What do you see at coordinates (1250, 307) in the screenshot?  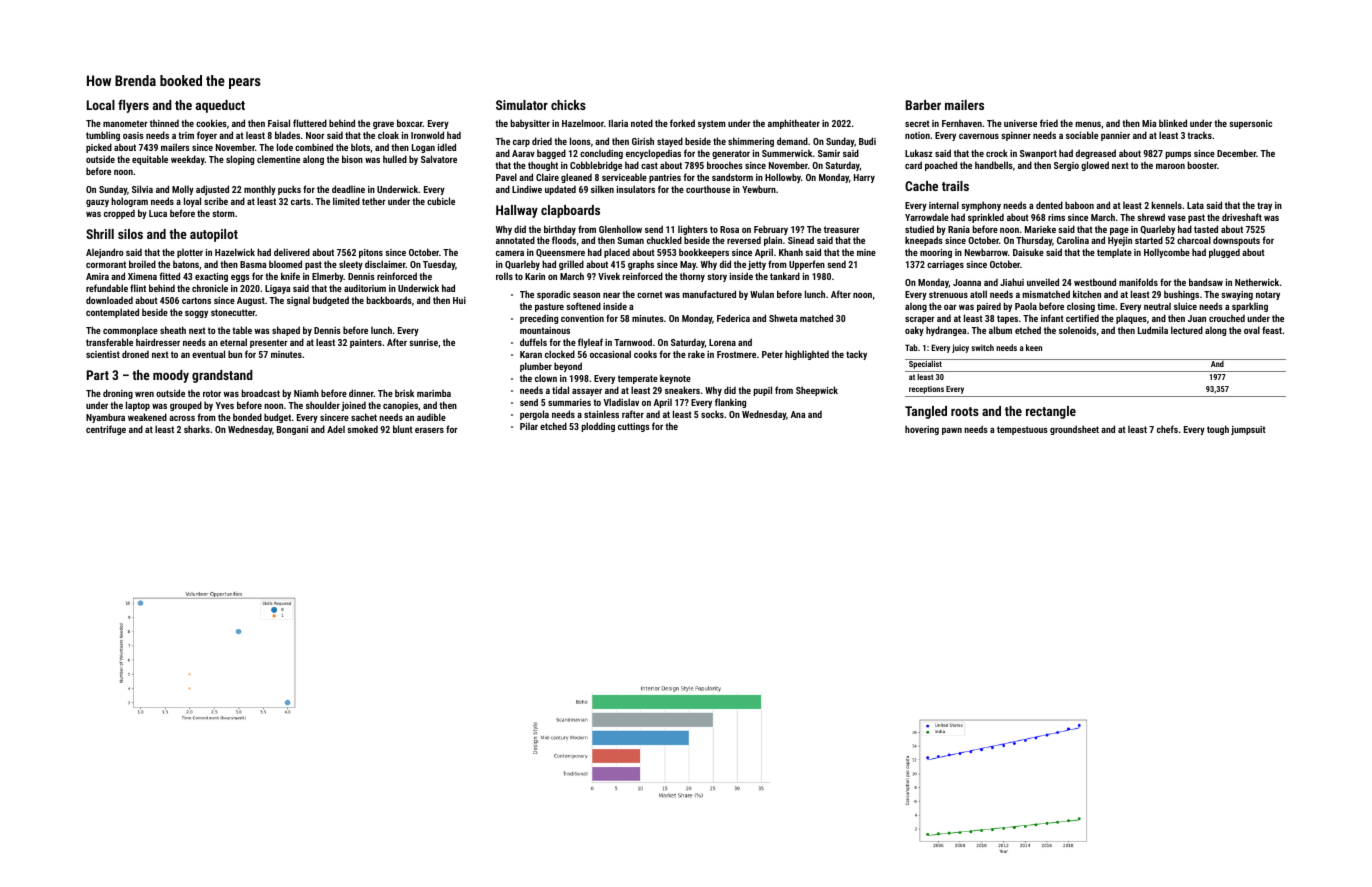 I see `sparkling` at bounding box center [1250, 307].
